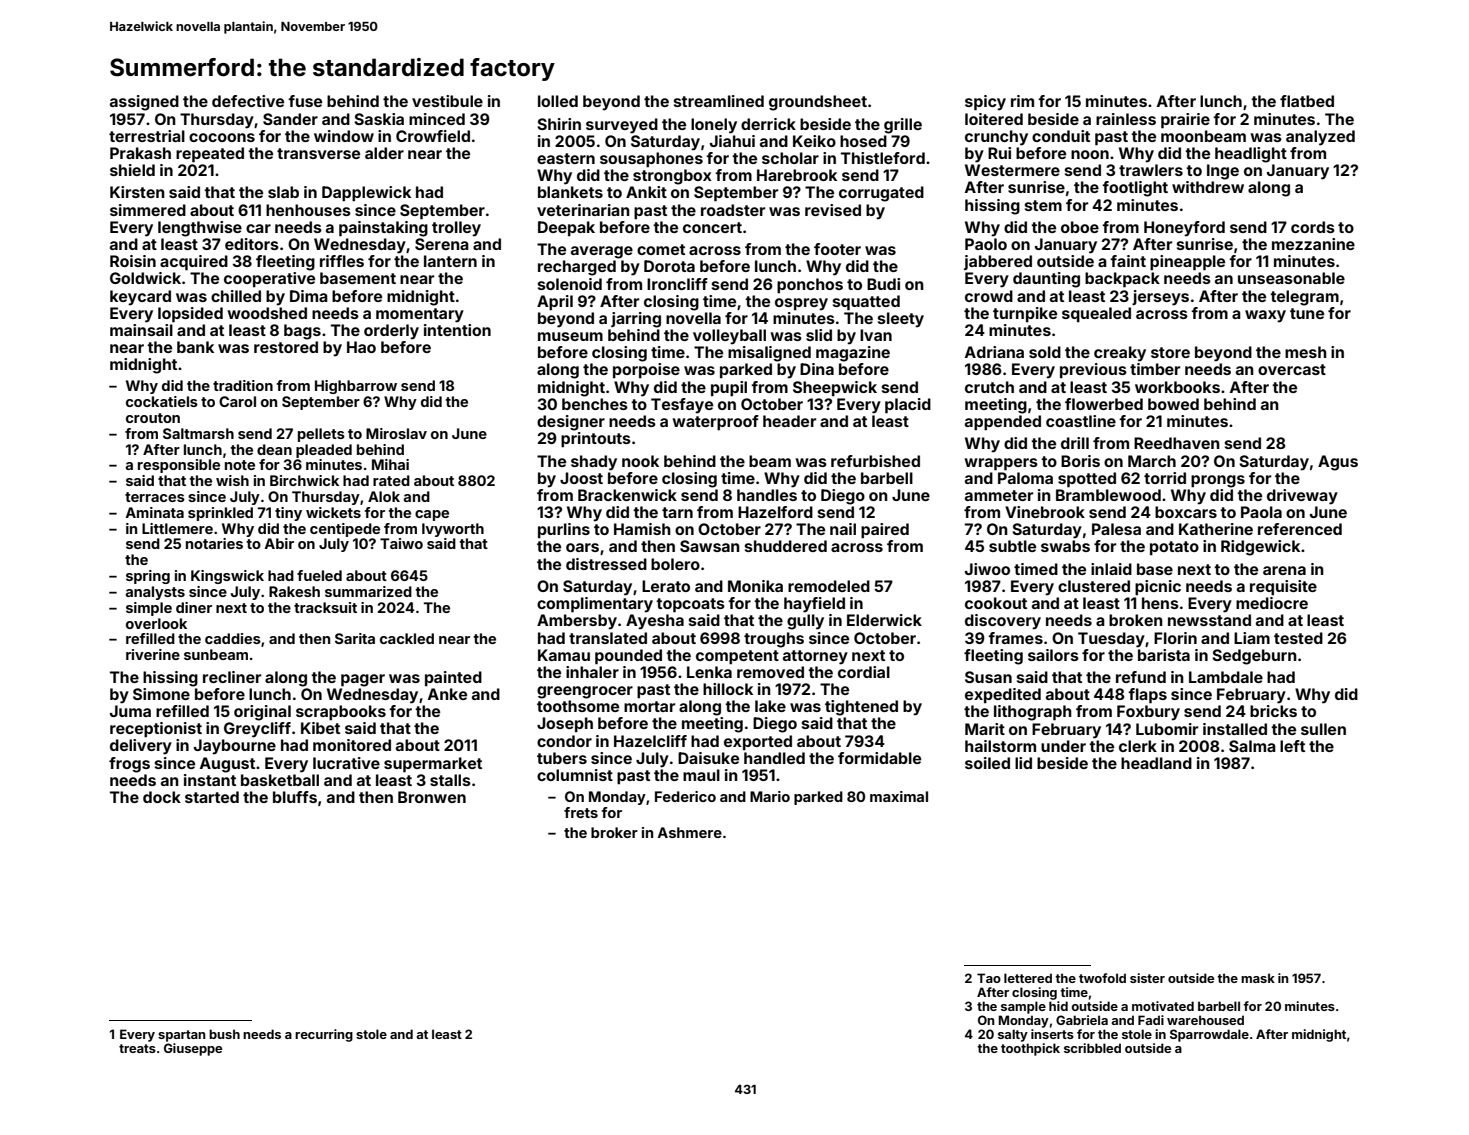  I want to click on crouton, so click(153, 418).
